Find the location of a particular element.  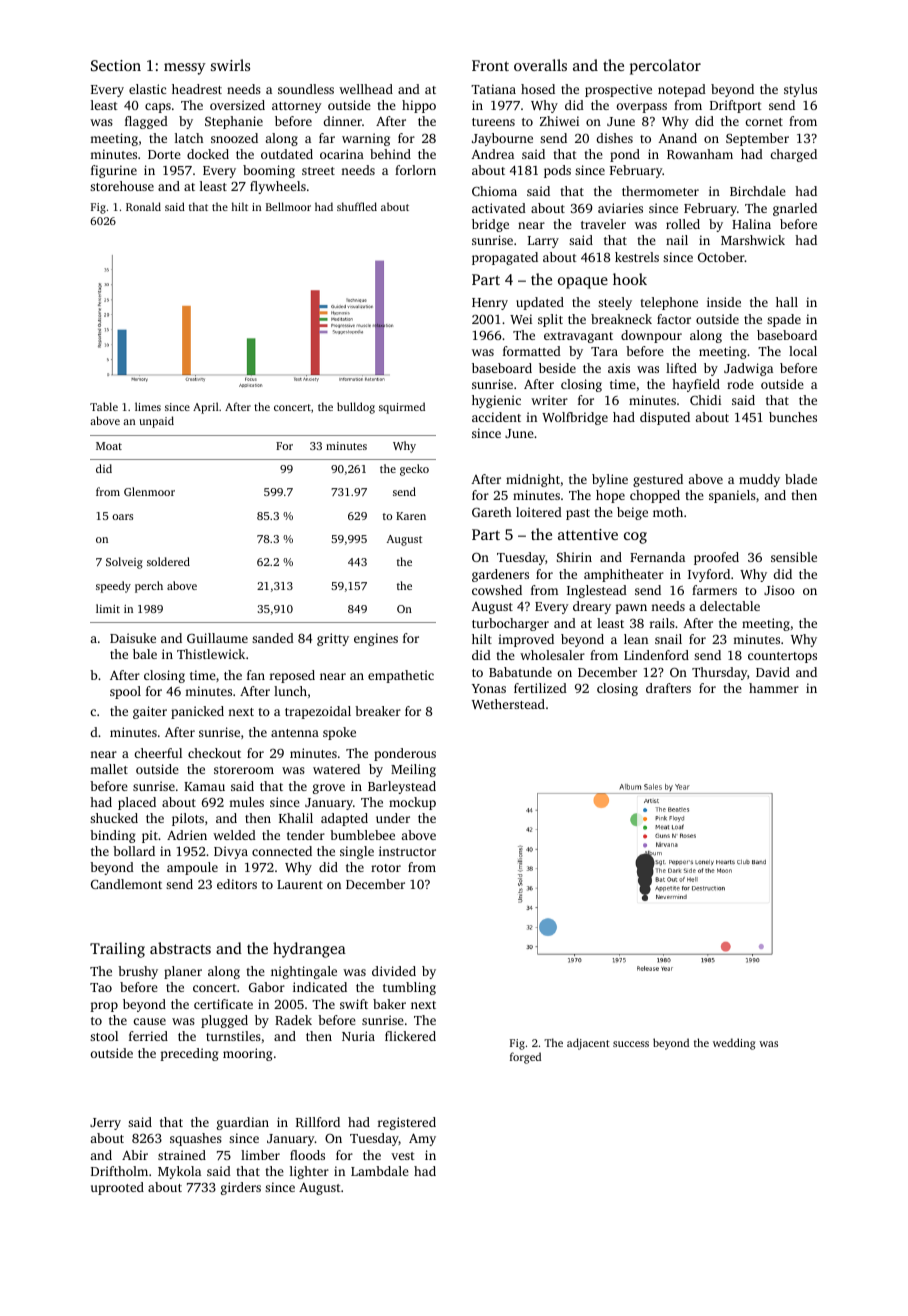

limes is located at coordinates (148, 406).
